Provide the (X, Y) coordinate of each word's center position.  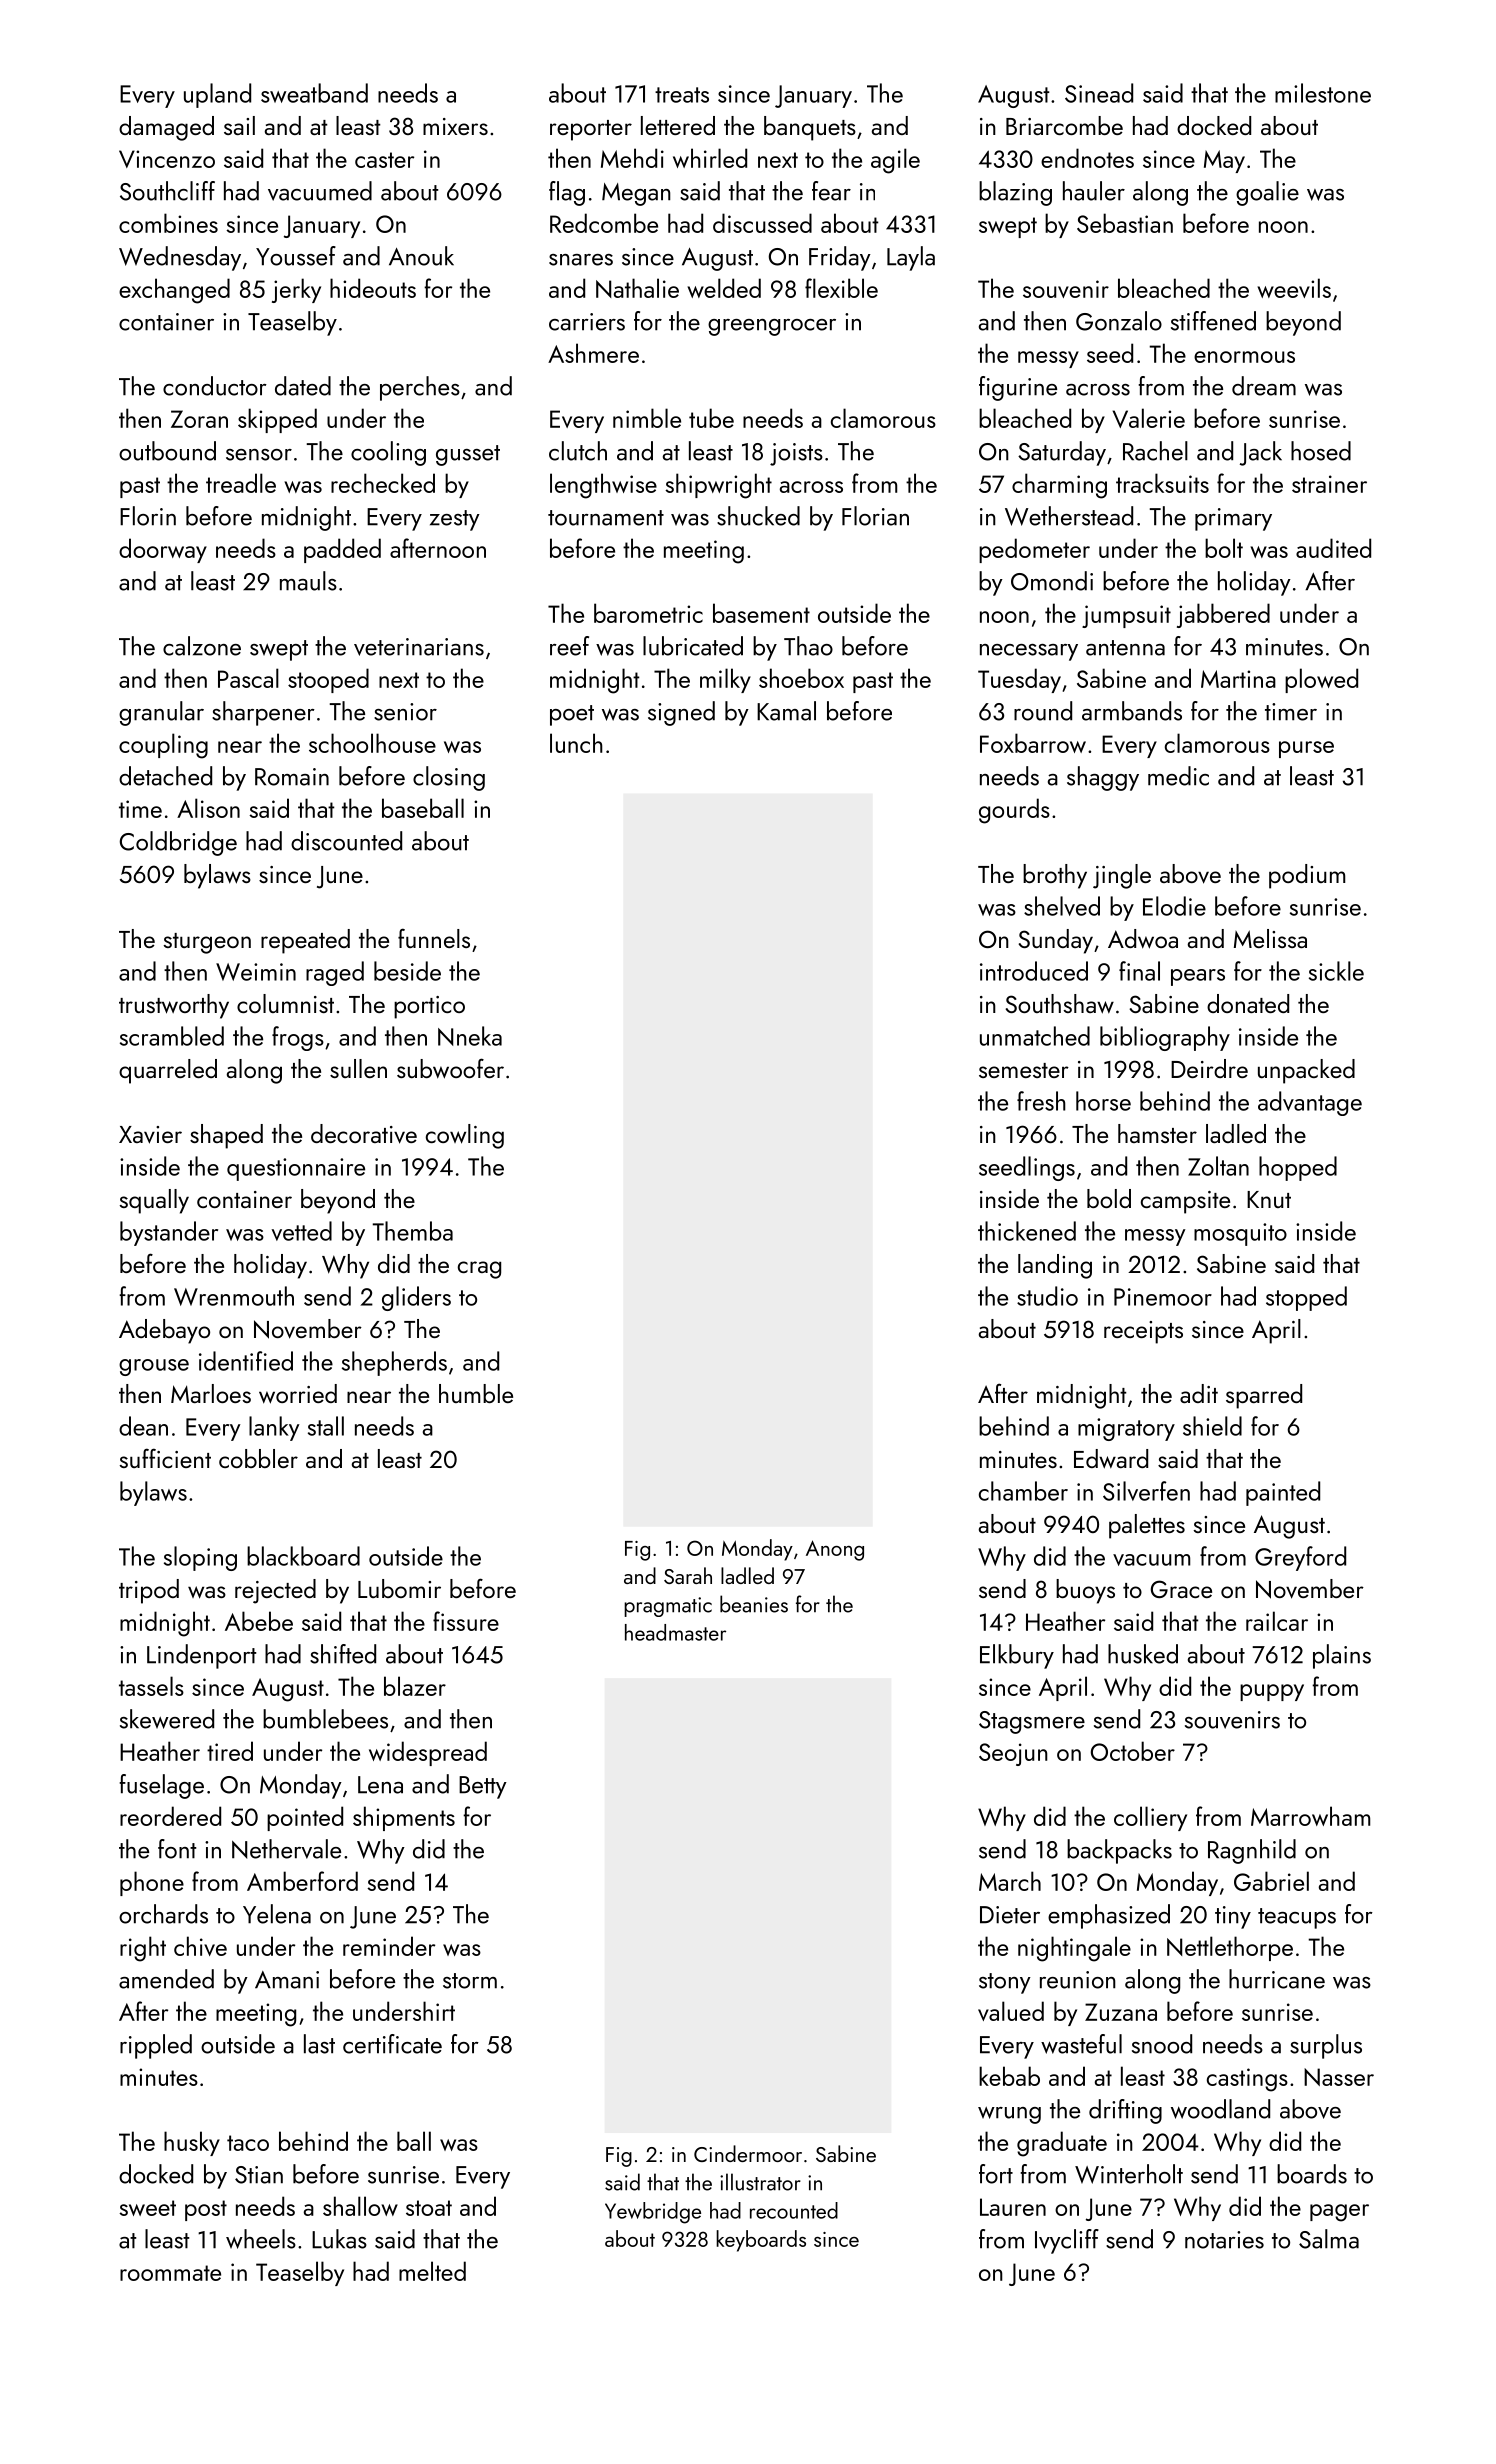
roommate (170, 2273)
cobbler (258, 1458)
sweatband (314, 93)
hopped (1298, 1168)
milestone (1323, 93)
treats (682, 95)
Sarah (688, 1575)
